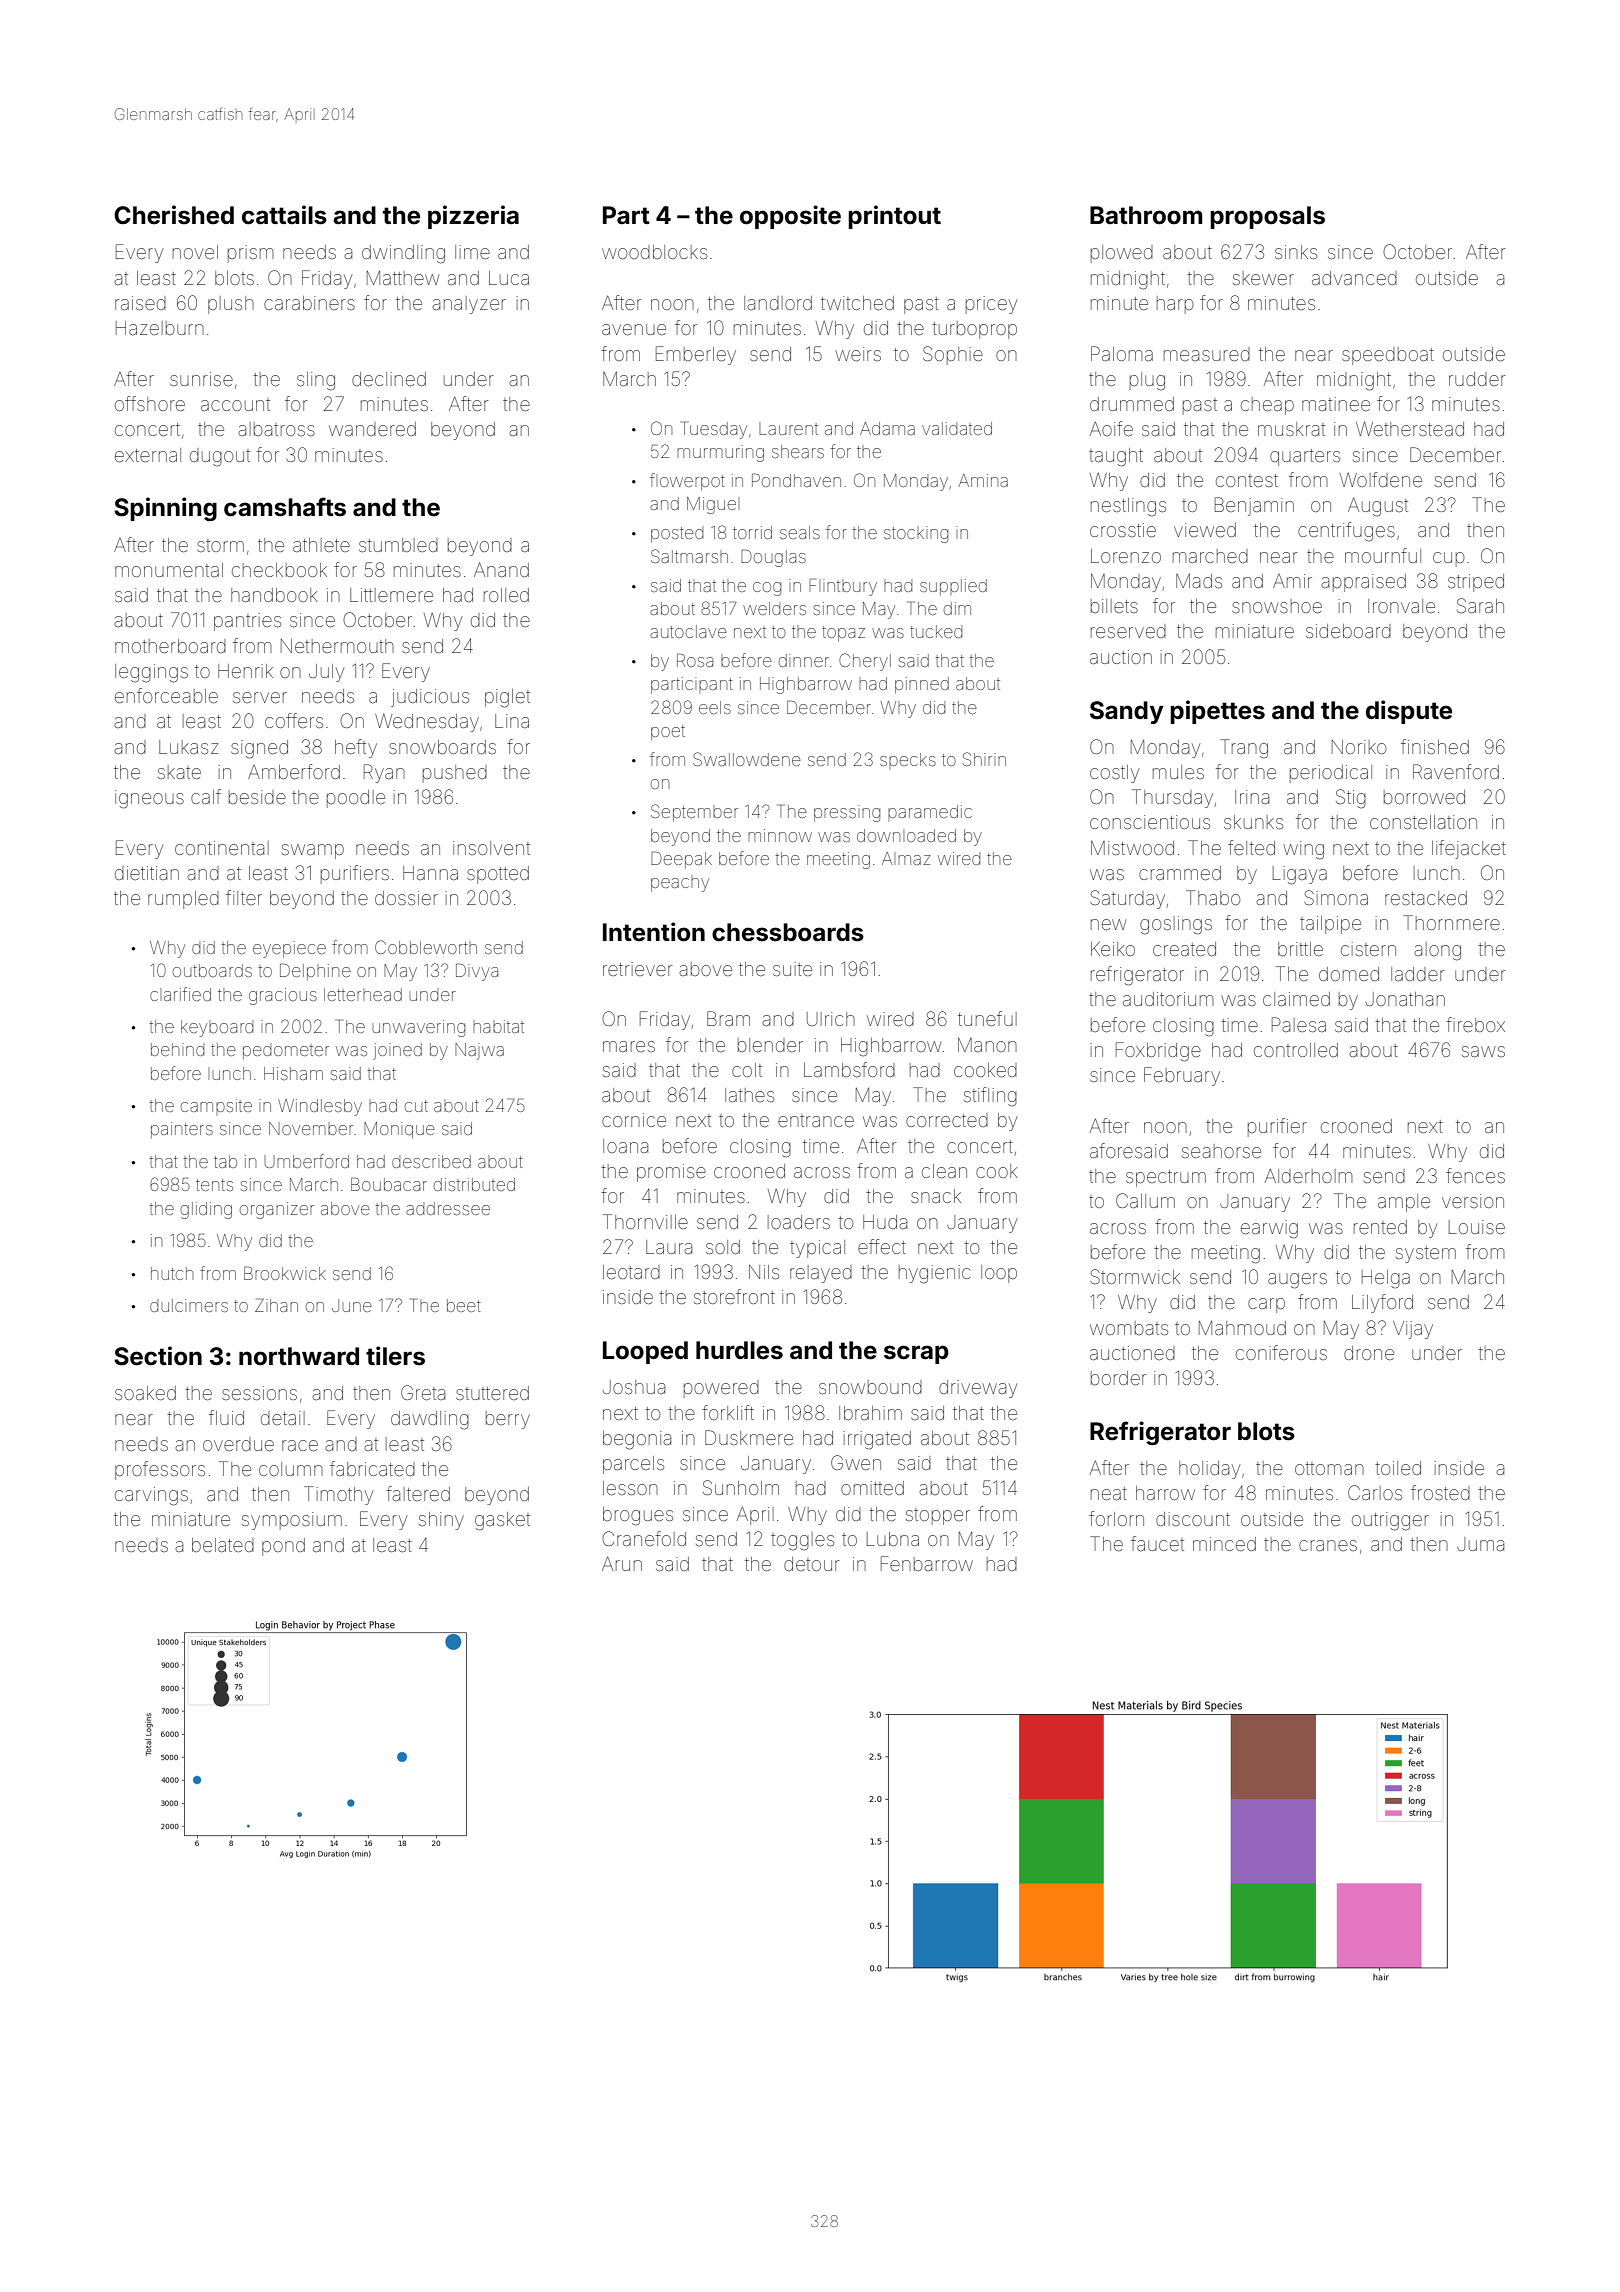 Image resolution: width=1620 pixels, height=2292 pixels. I want to click on beet, so click(464, 1305).
